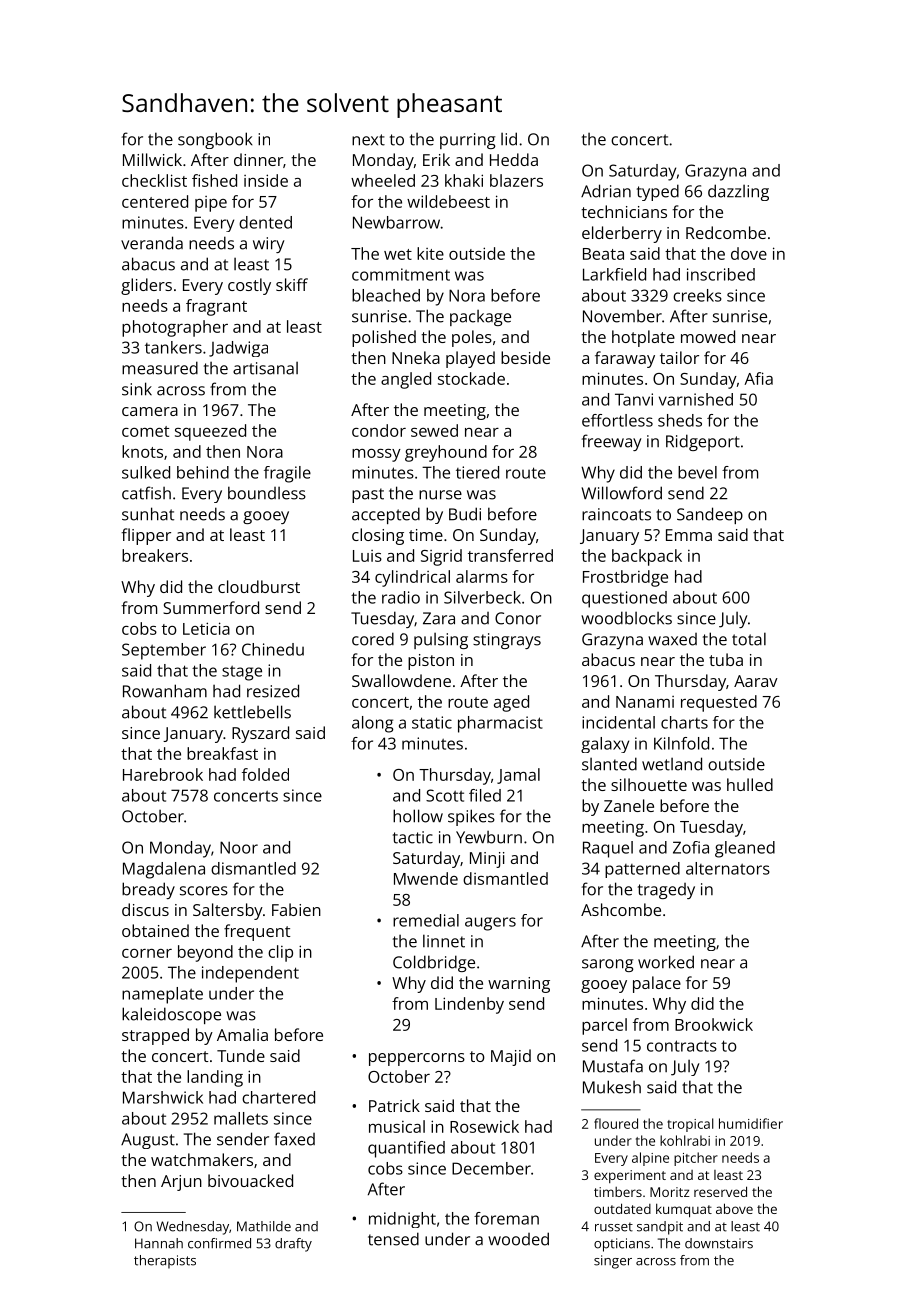  I want to click on Brookwick, so click(714, 1024).
